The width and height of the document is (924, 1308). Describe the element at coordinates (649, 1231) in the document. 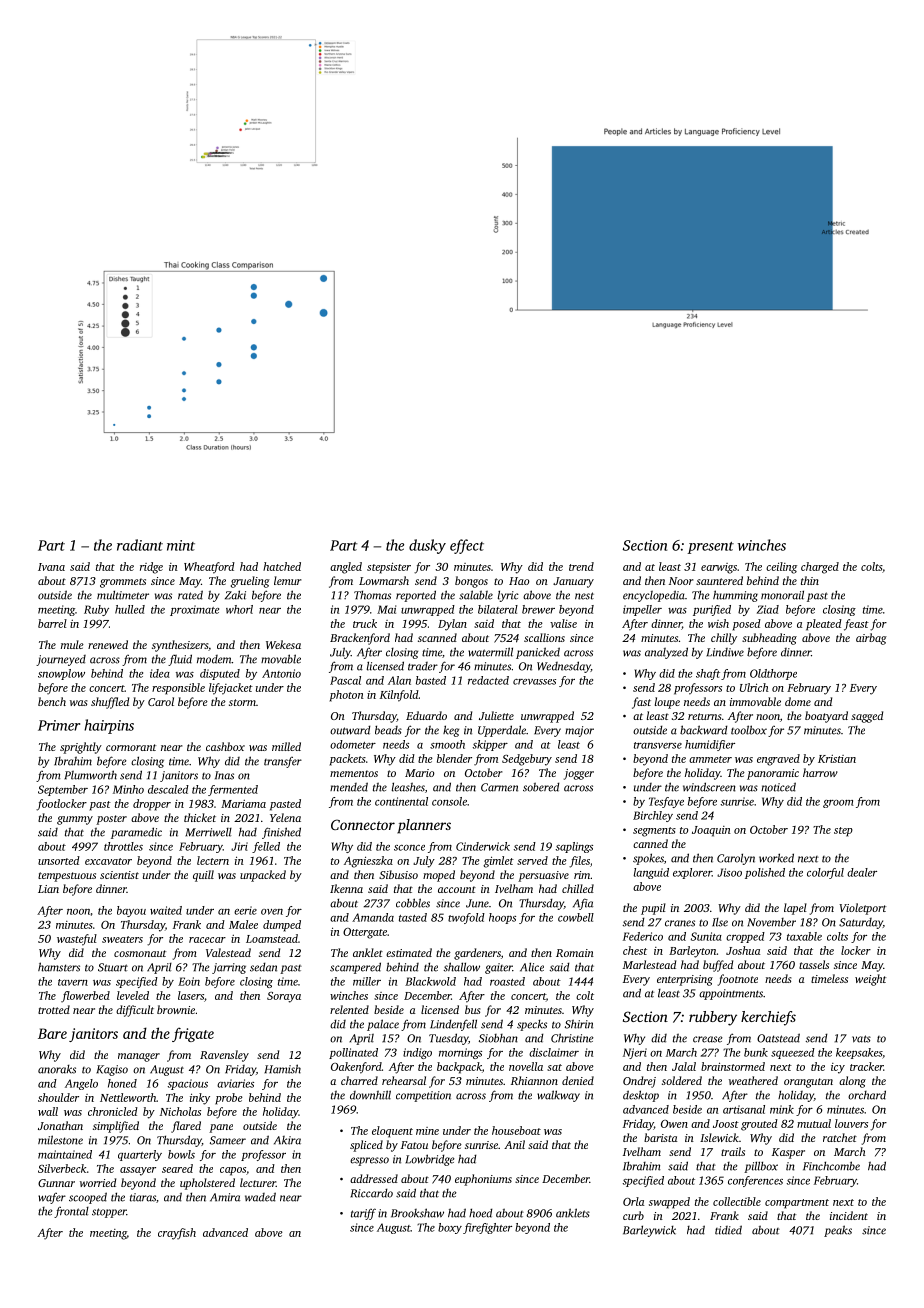

I see `Barleywick` at that location.
